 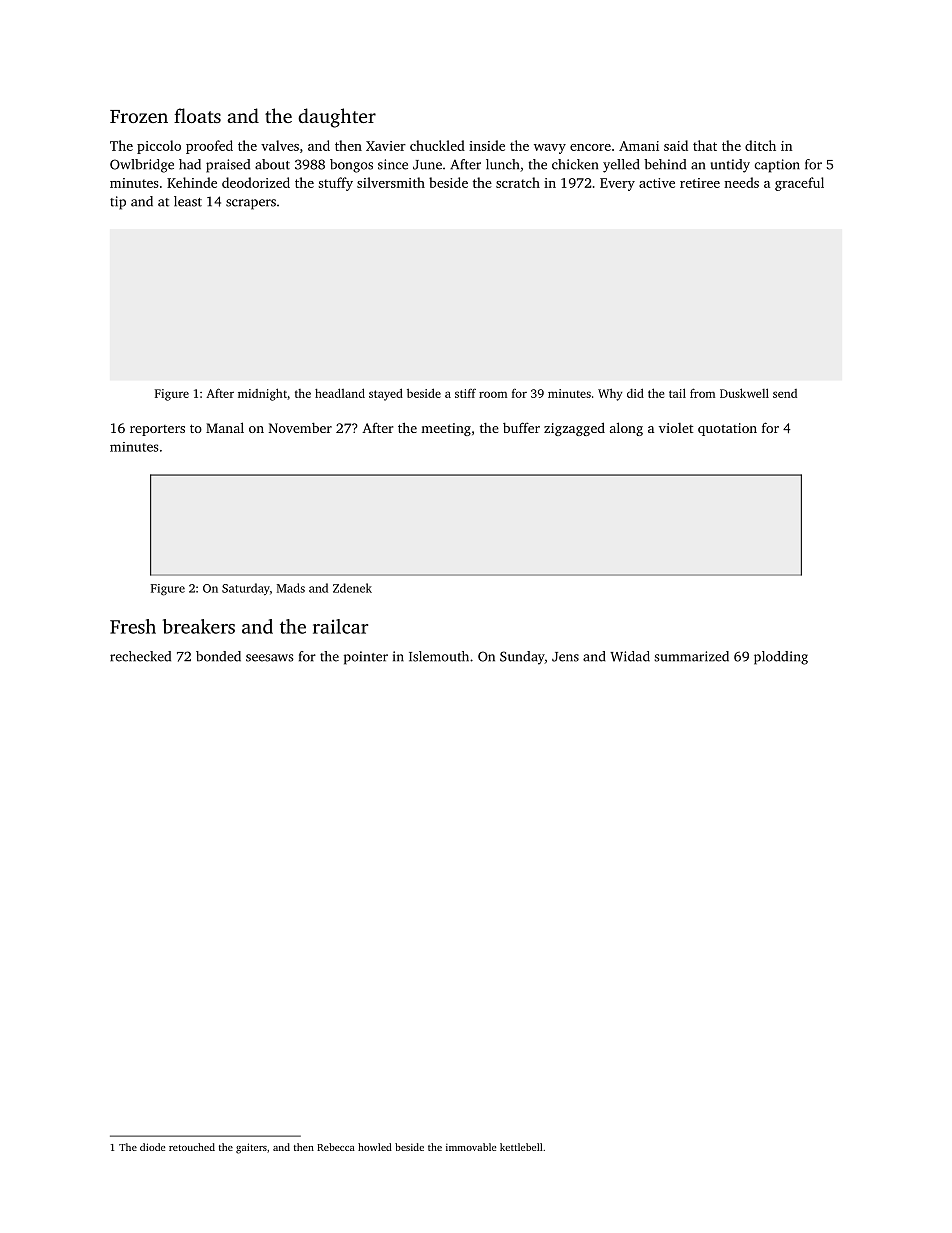 I want to click on kettlebell, so click(x=521, y=1147).
